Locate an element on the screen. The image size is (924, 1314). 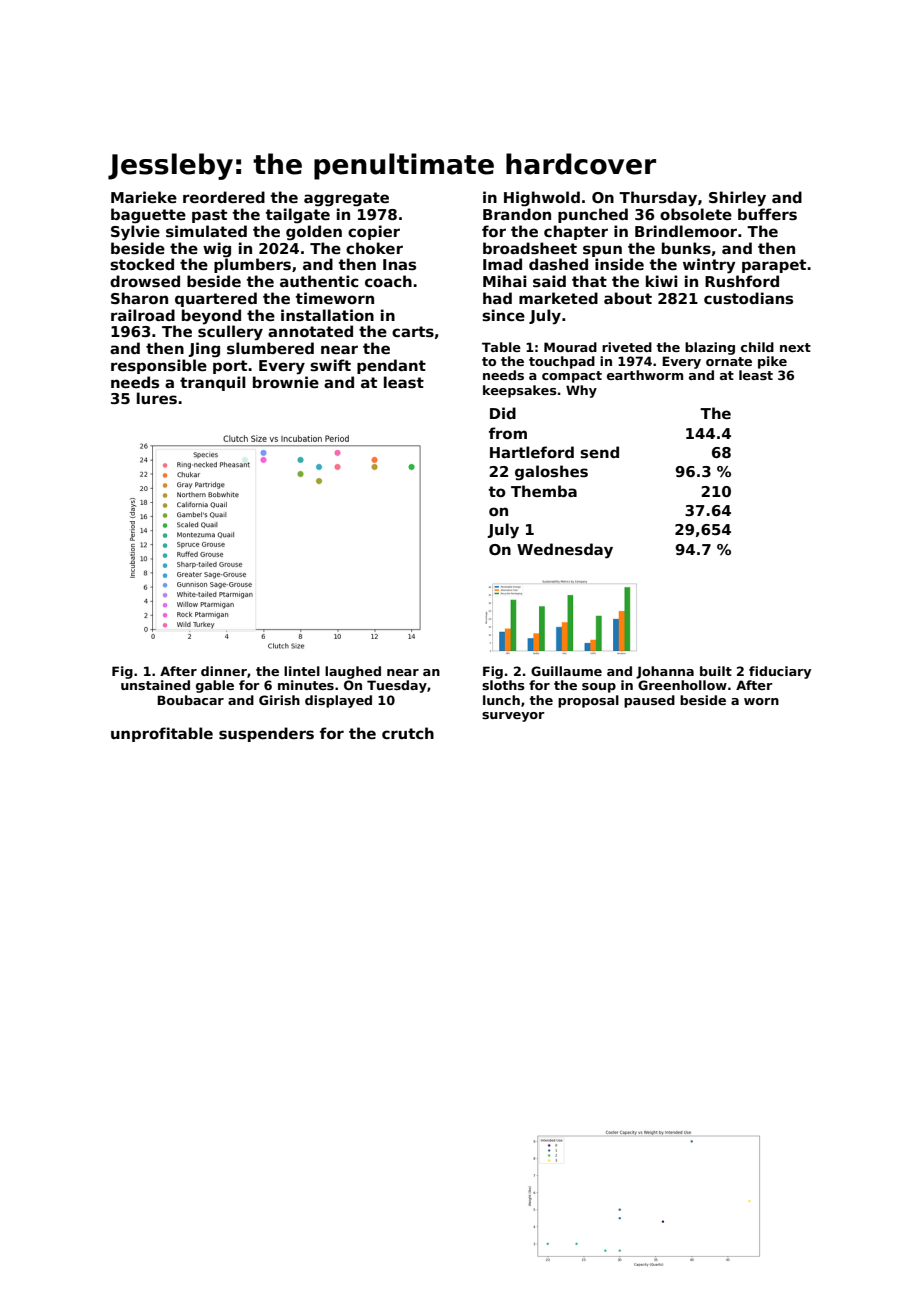
reordered is located at coordinates (224, 197).
